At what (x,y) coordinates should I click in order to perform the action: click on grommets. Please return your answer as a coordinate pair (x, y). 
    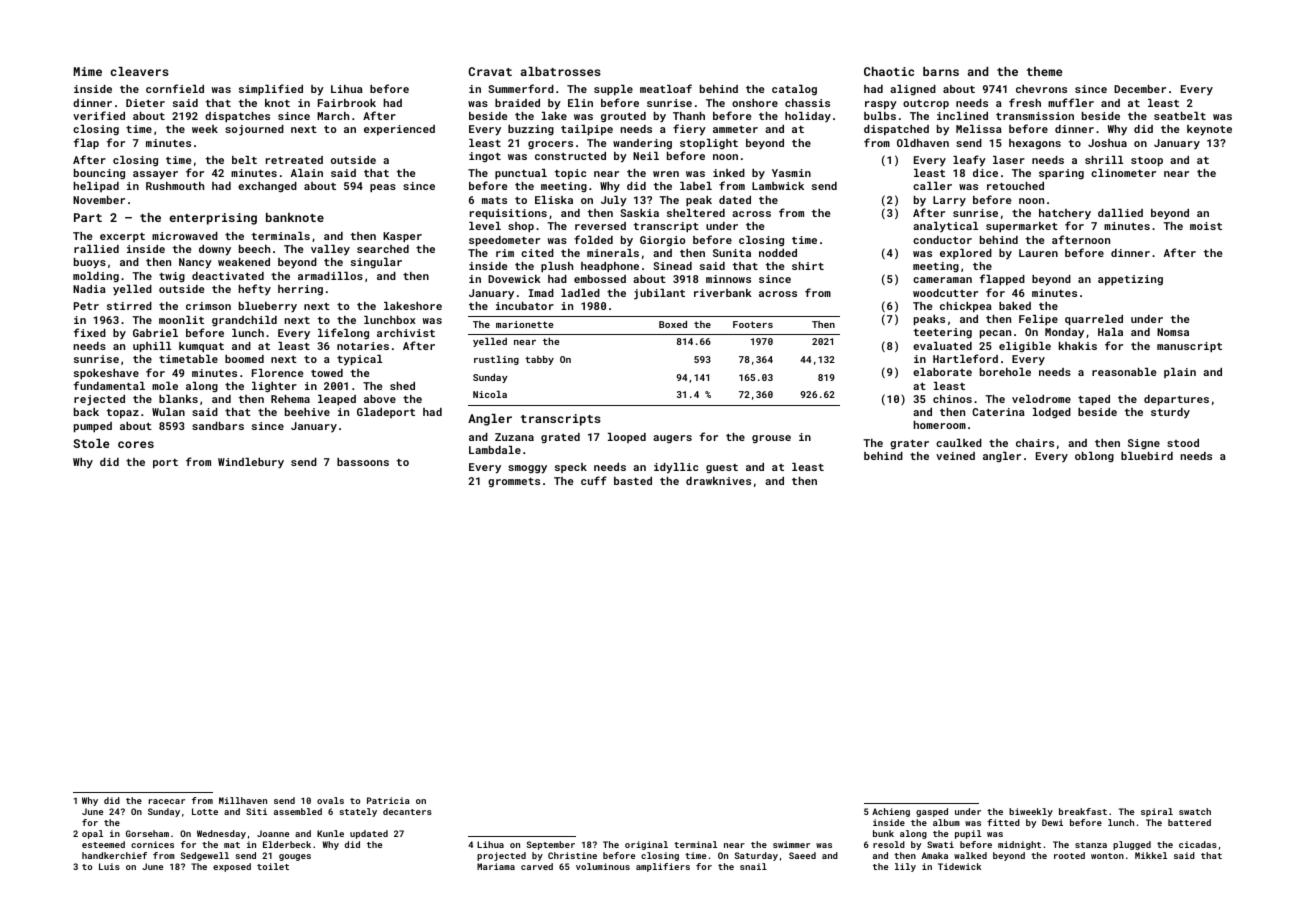
    Looking at the image, I should click on (514, 482).
